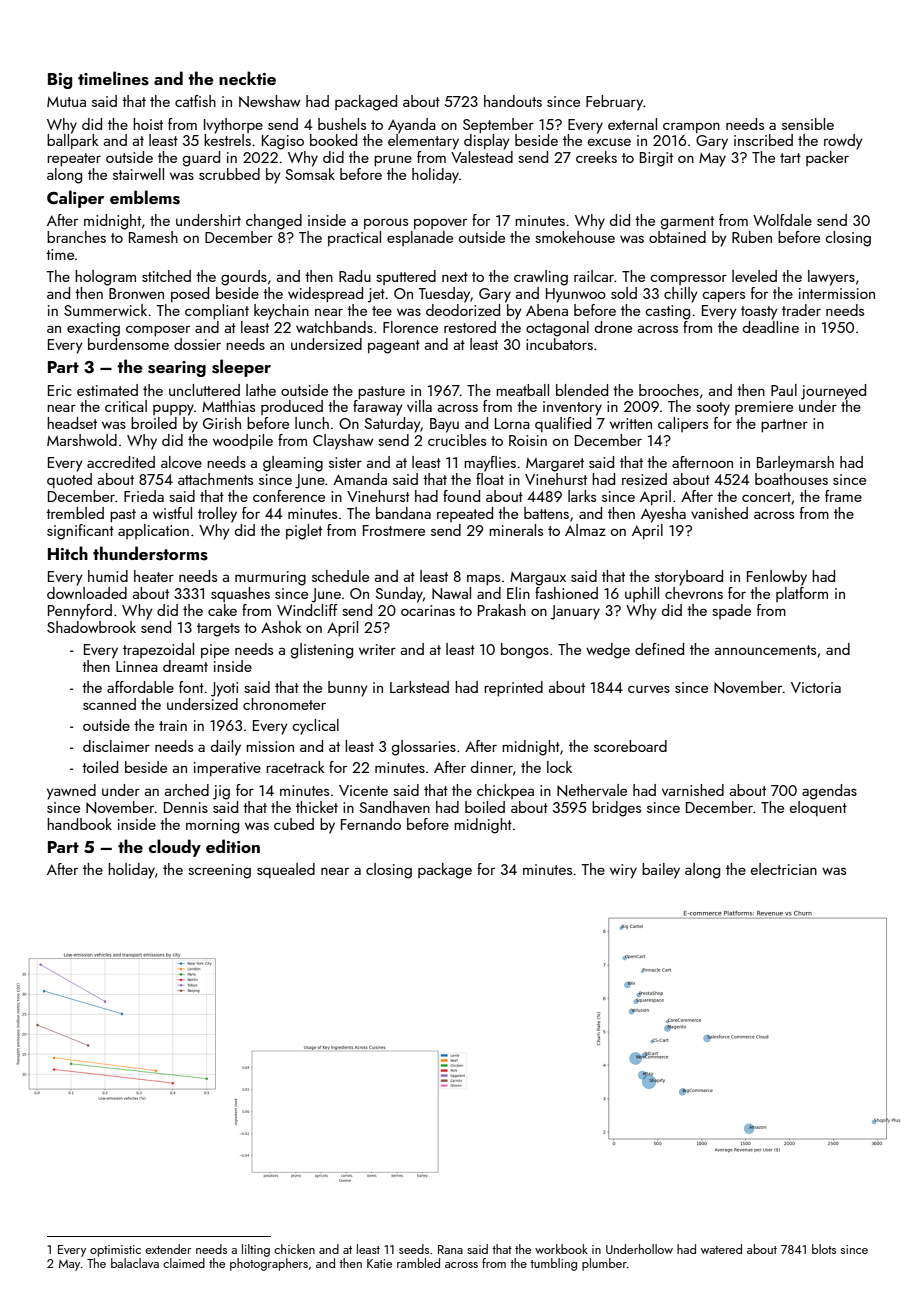 The height and width of the page is (1308, 924). Describe the element at coordinates (135, 1263) in the page. I see `balaclava` at that location.
